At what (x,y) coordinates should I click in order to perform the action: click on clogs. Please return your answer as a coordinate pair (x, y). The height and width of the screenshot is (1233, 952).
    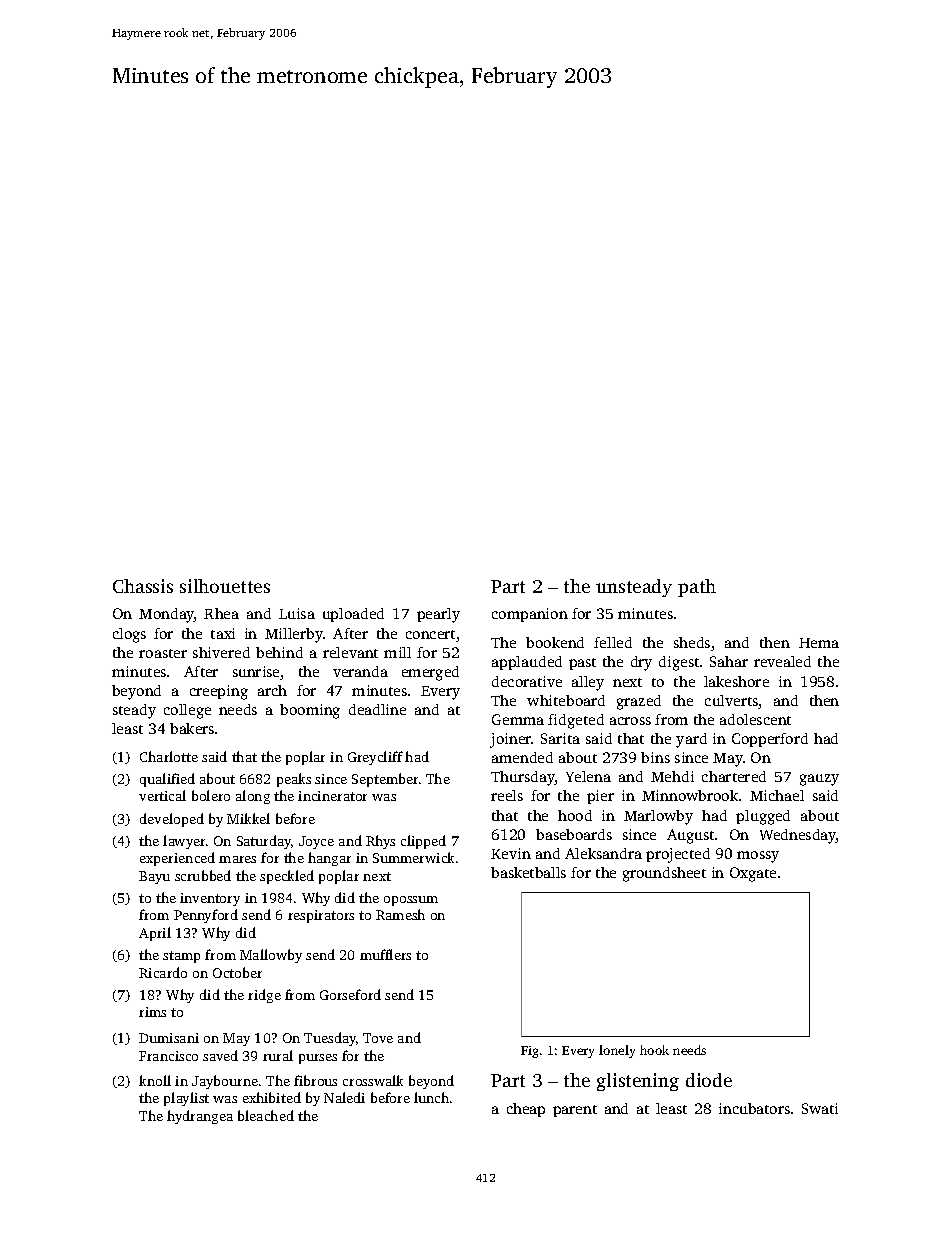
    Looking at the image, I should click on (129, 635).
